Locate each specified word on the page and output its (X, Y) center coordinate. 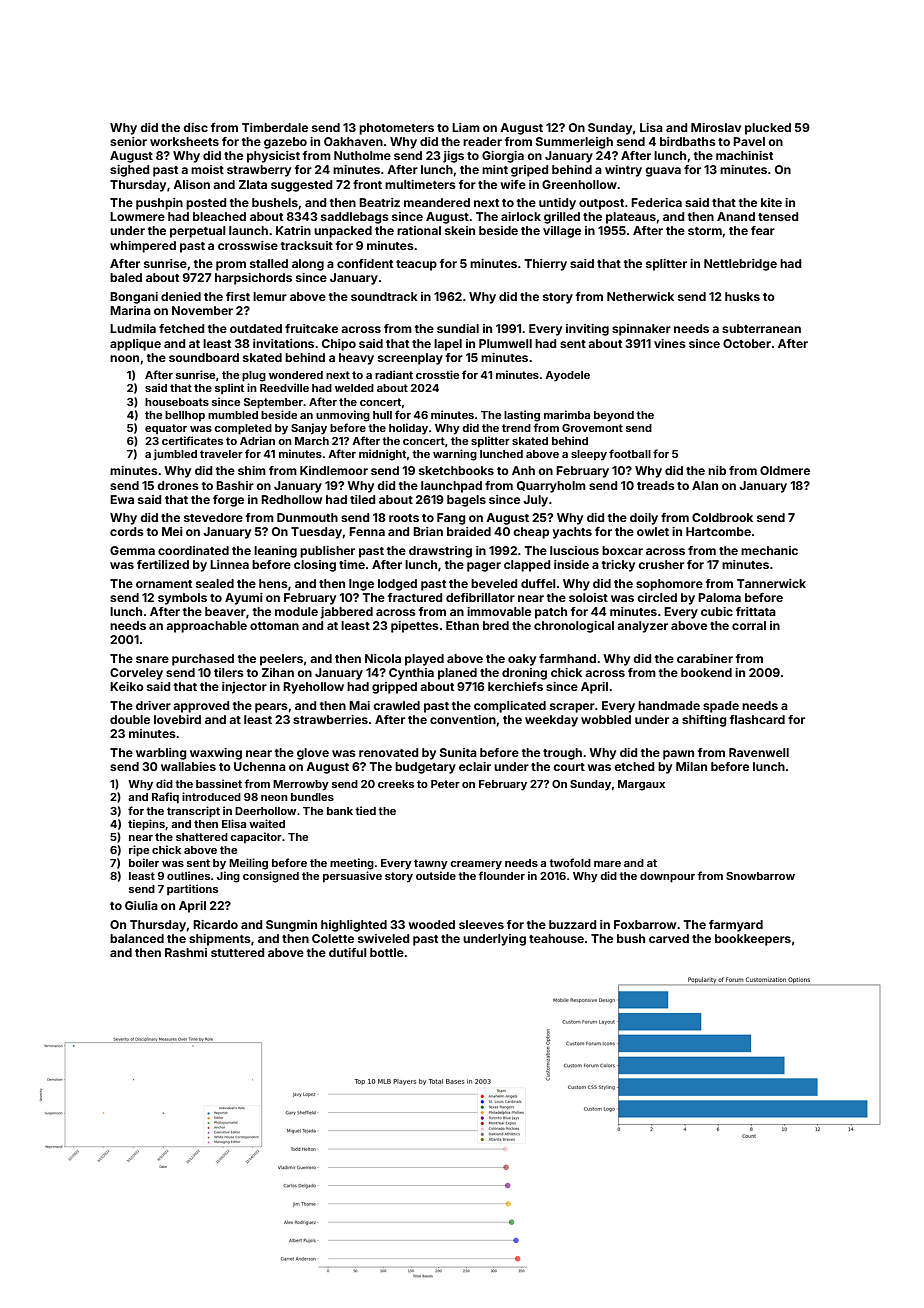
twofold (570, 862)
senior (128, 141)
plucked (768, 129)
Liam (466, 127)
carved (669, 938)
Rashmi (186, 952)
